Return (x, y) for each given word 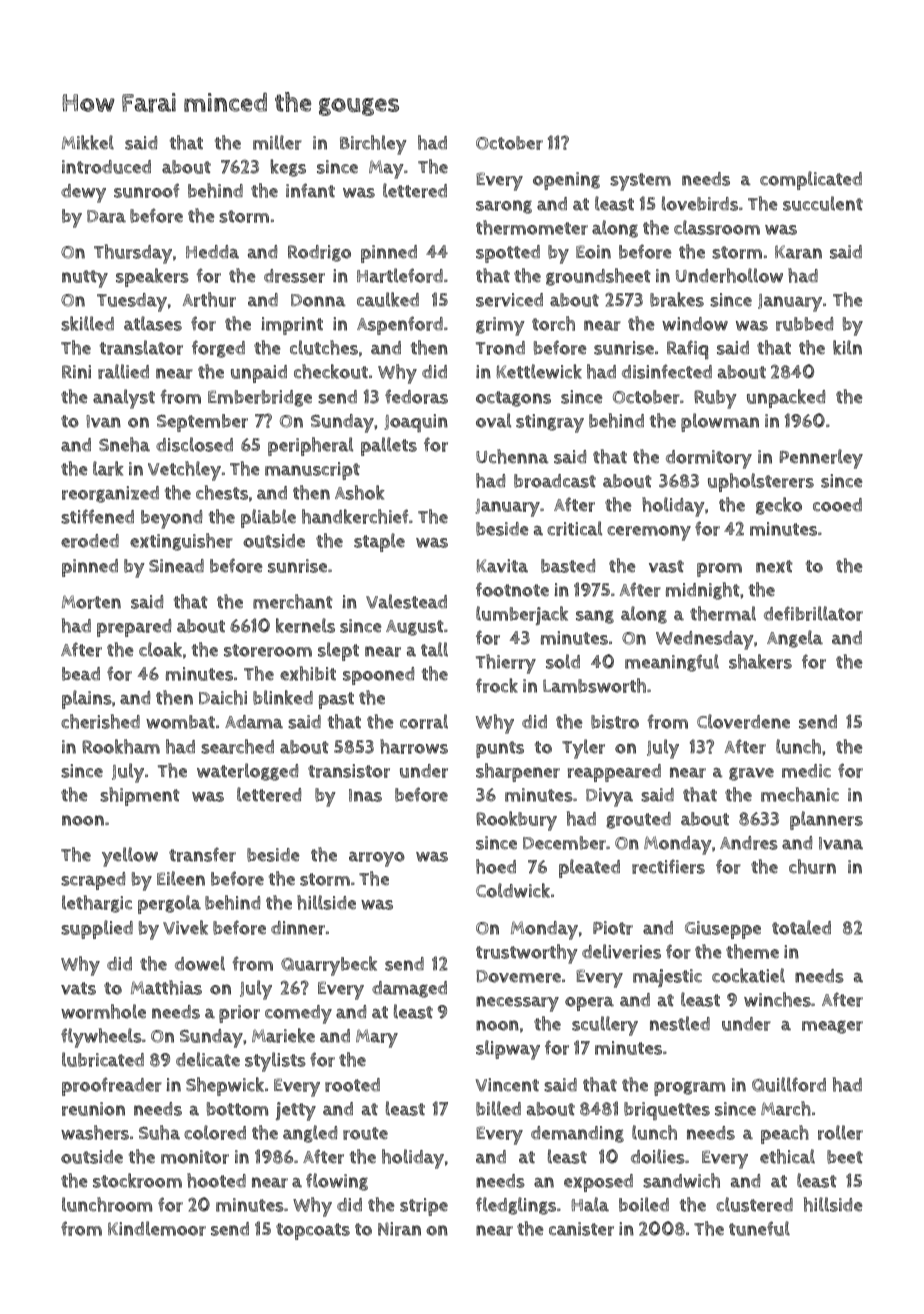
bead (81, 674)
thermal (723, 613)
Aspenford (400, 325)
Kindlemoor (157, 1228)
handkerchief (355, 516)
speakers (152, 277)
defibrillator (813, 613)
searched (237, 746)
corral (424, 721)
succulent (823, 203)
